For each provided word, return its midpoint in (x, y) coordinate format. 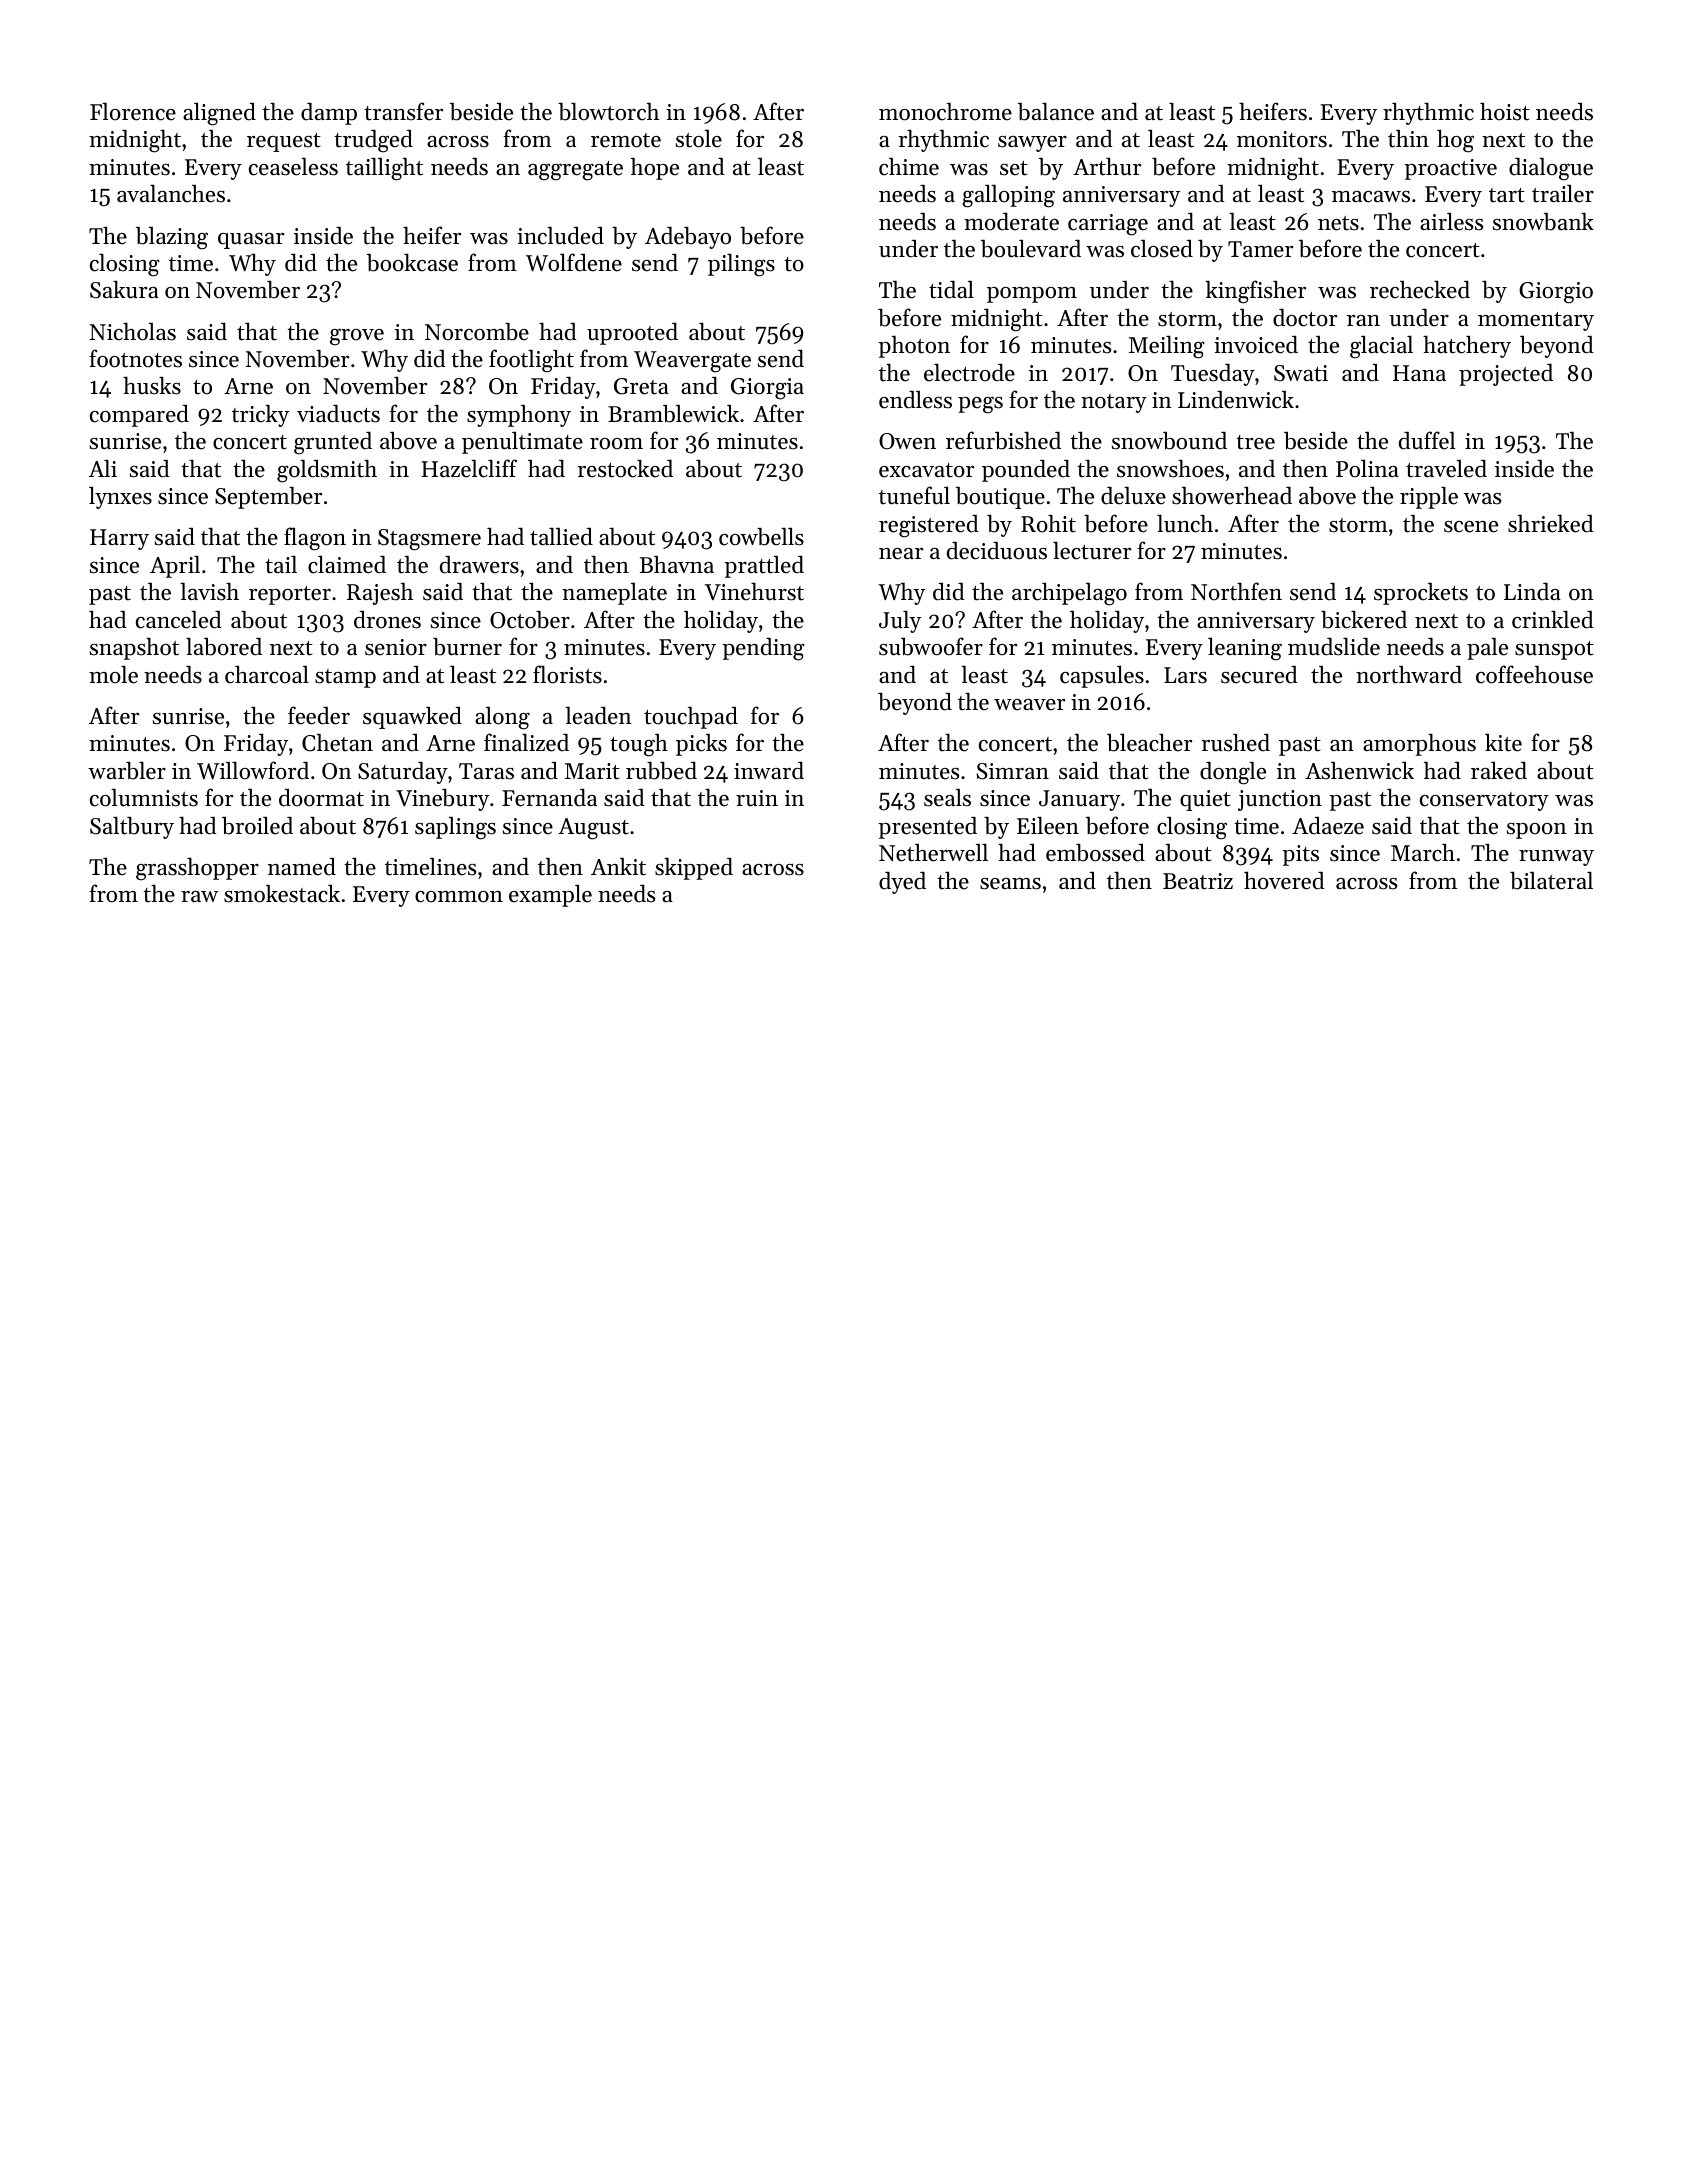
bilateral (1551, 880)
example (550, 896)
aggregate (575, 171)
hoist (1505, 111)
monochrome (945, 111)
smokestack (282, 894)
